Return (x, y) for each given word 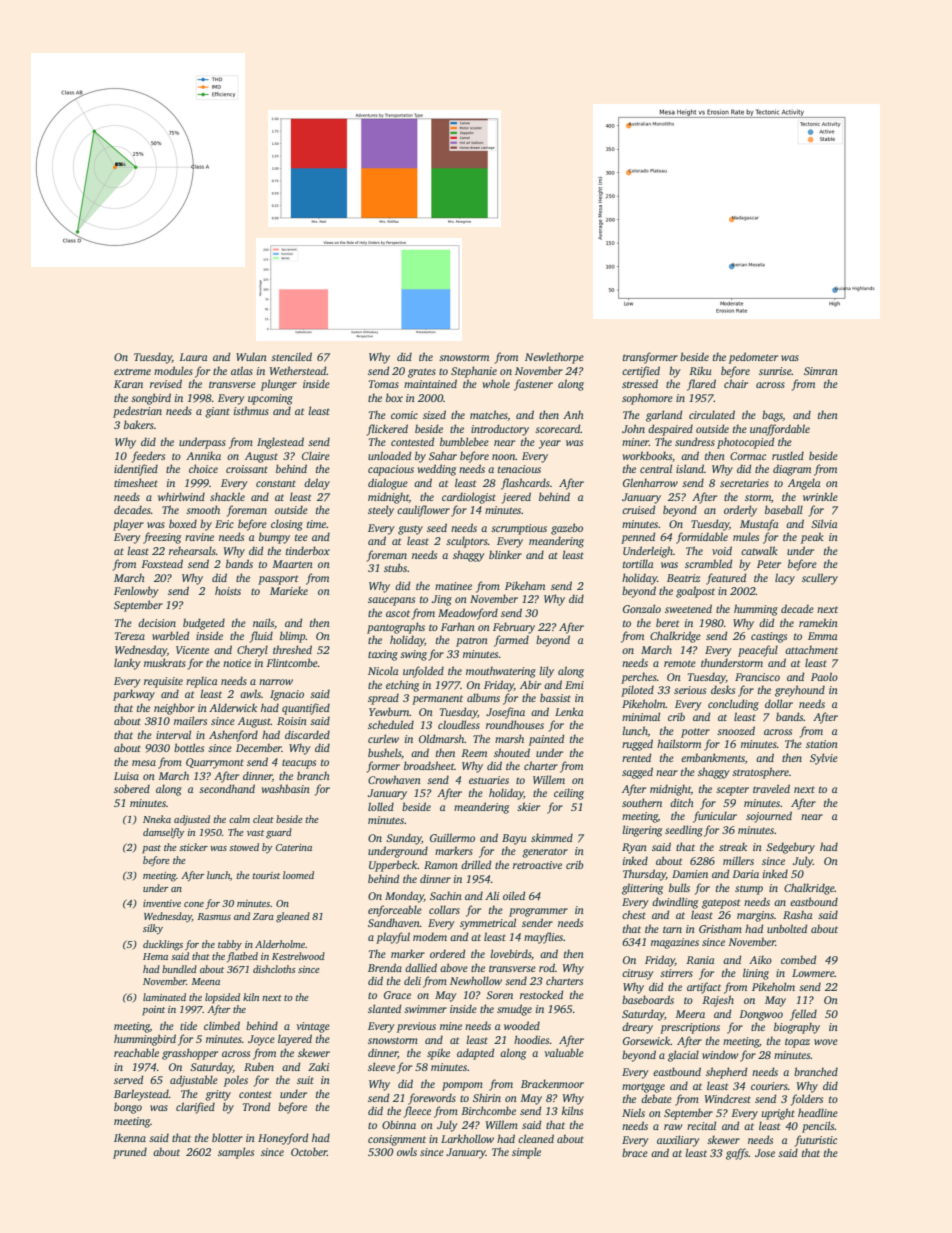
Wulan (251, 356)
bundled (179, 969)
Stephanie (474, 372)
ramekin (818, 622)
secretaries (744, 483)
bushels (384, 752)
